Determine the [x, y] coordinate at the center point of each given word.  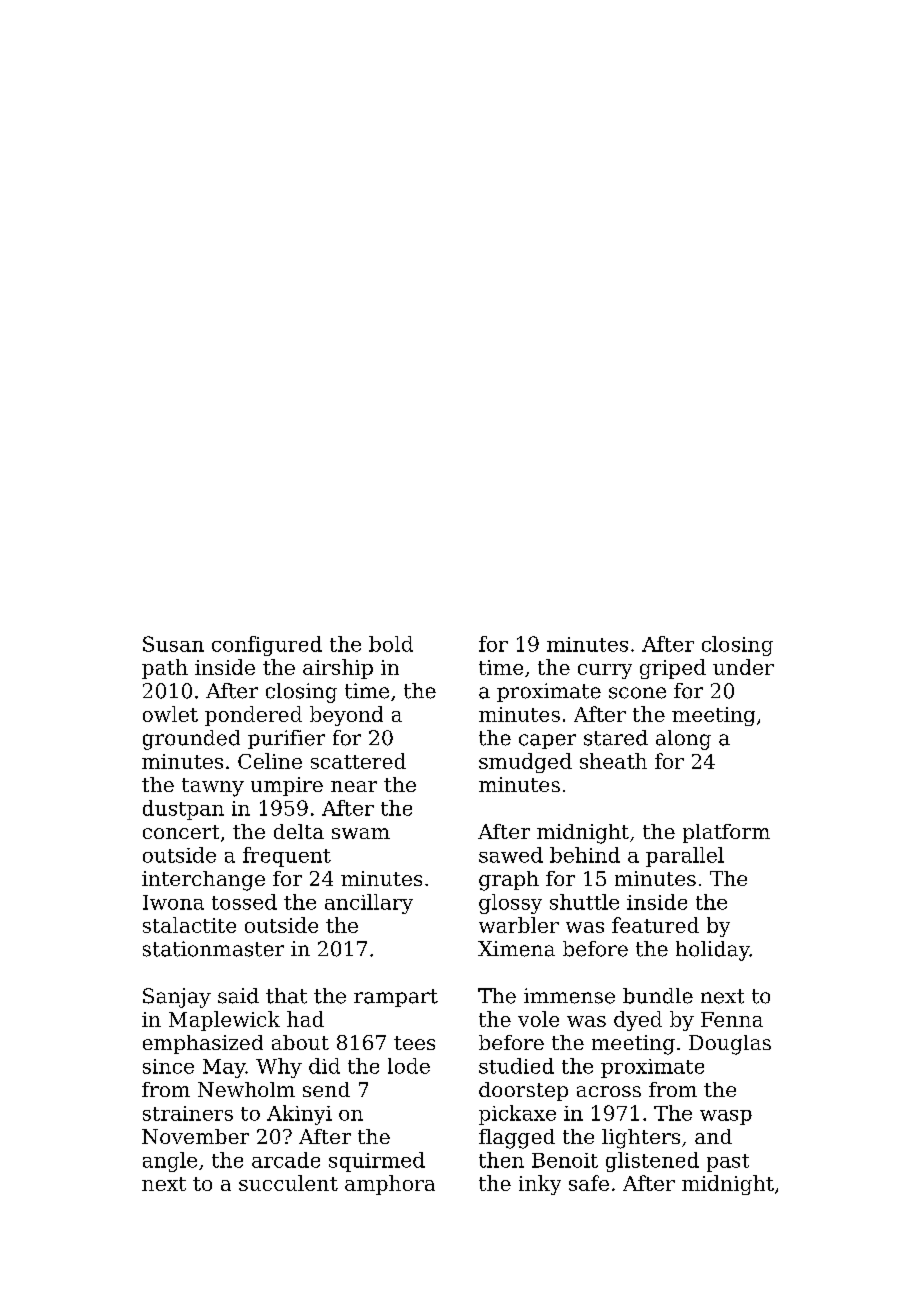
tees [414, 1043]
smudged [525, 763]
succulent [288, 1183]
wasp [726, 1117]
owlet [170, 714]
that [286, 996]
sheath [613, 761]
